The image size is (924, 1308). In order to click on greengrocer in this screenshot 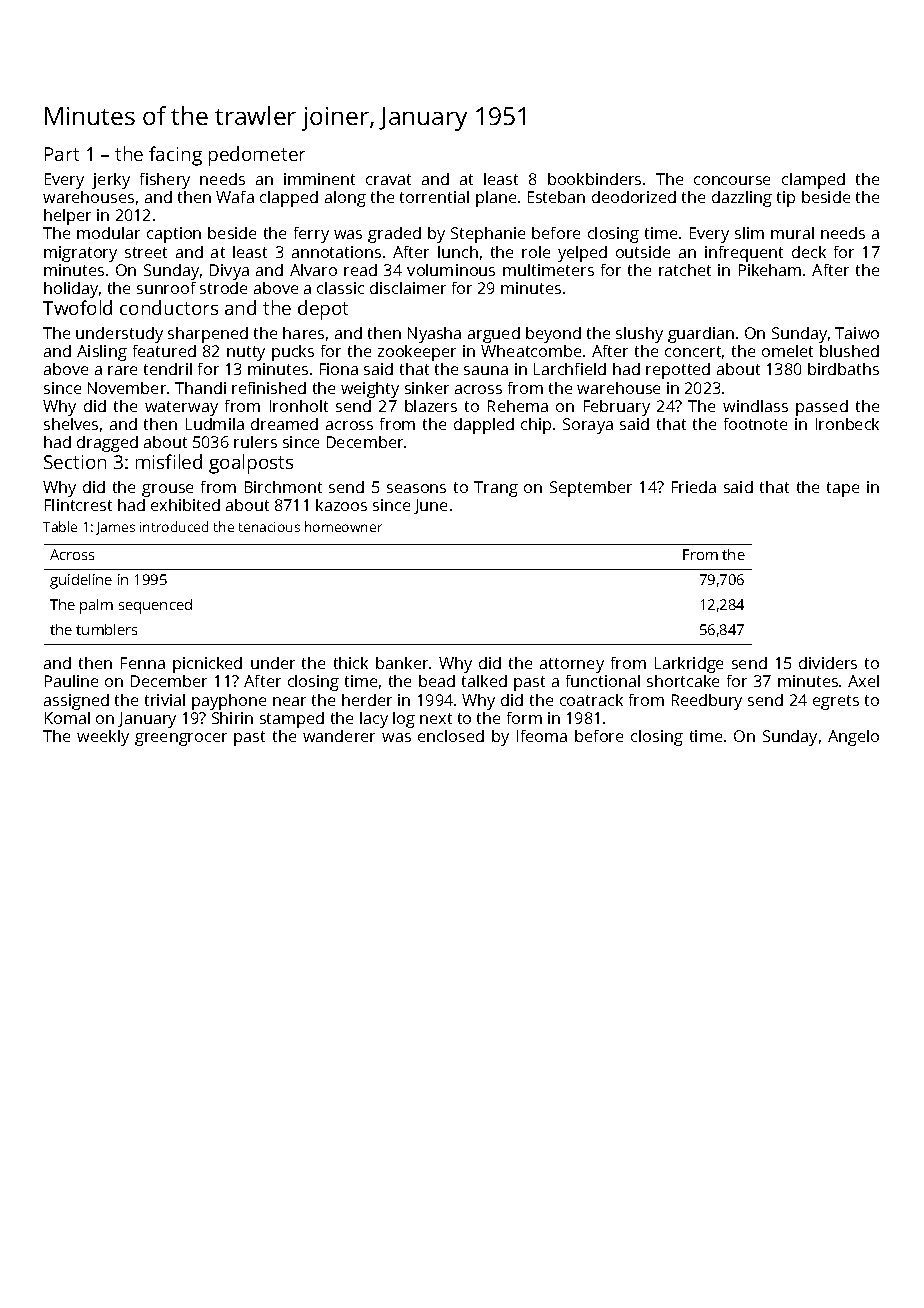, I will do `click(181, 739)`.
